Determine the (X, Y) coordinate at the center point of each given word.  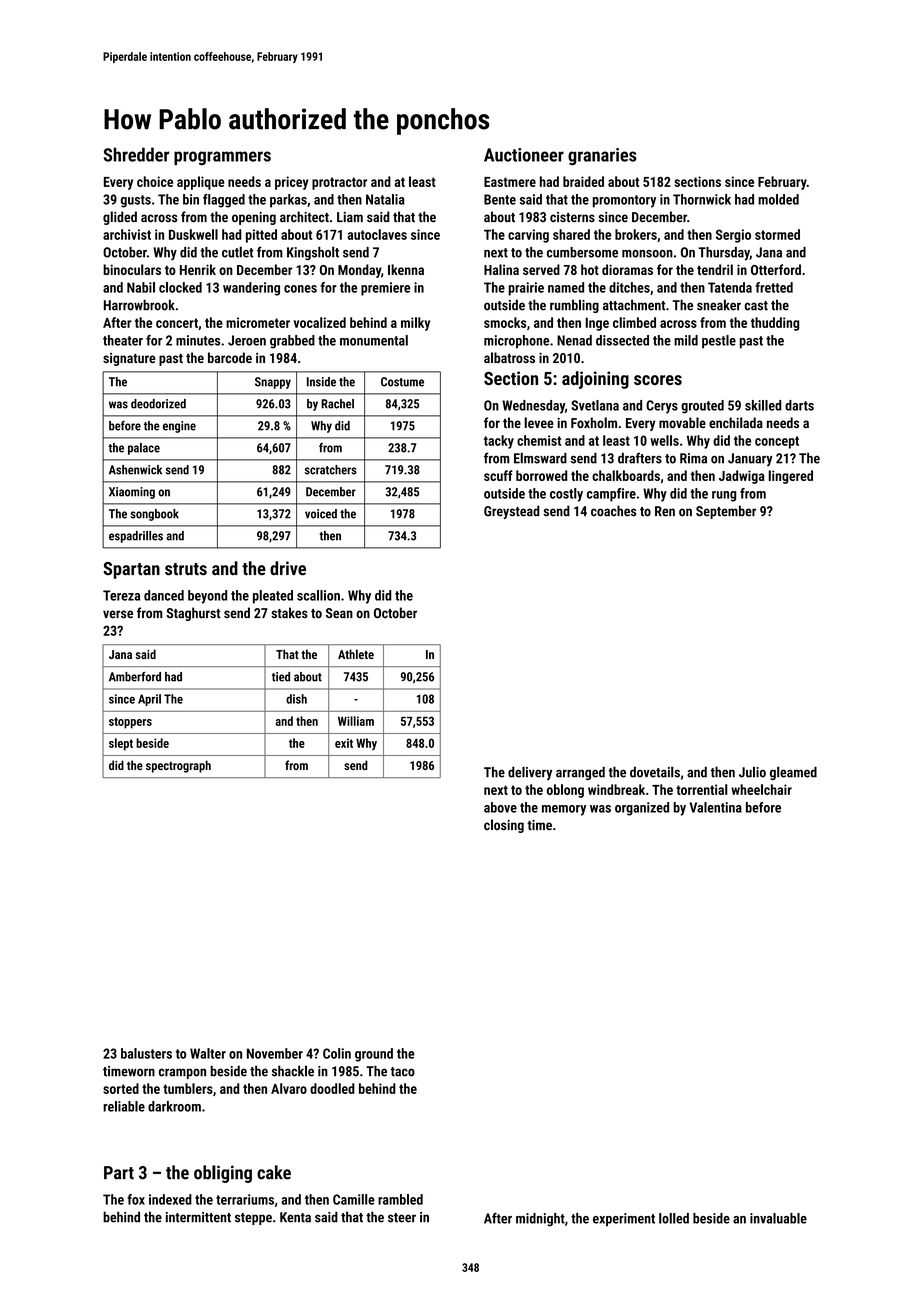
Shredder (136, 154)
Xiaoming (132, 493)
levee (539, 422)
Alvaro (289, 1088)
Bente (500, 199)
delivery (530, 773)
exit (344, 743)
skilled (763, 405)
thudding (775, 324)
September (726, 512)
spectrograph (178, 766)
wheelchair (761, 789)
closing (504, 826)
